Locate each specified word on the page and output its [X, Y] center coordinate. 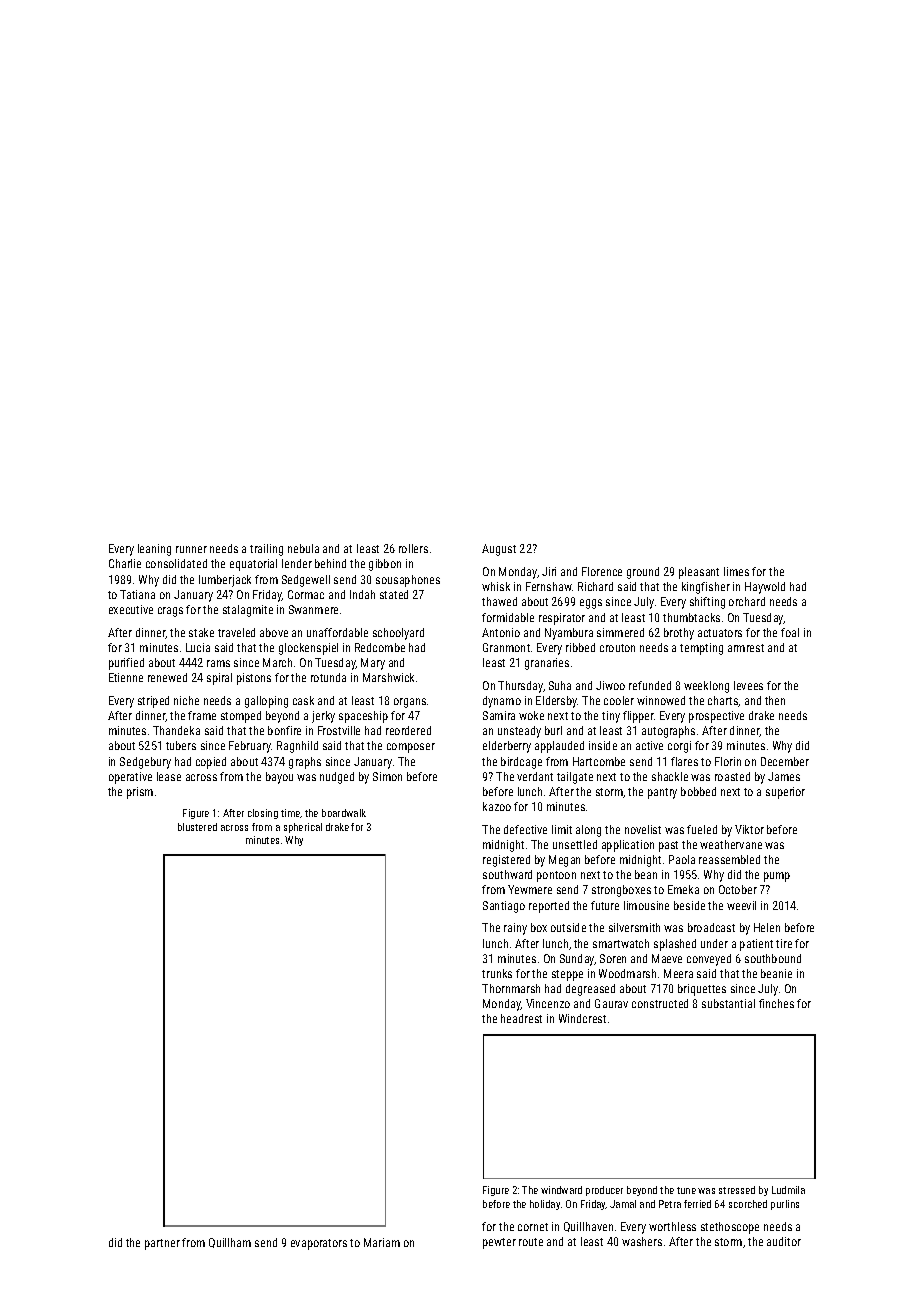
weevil [741, 905]
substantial [728, 1003]
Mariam [382, 1242]
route [531, 1242]
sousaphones [408, 581]
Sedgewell [306, 581]
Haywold [765, 588]
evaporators [319, 1244]
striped [153, 702]
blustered [197, 827]
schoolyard [398, 634]
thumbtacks [691, 617]
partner [162, 1244]
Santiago [504, 907]
